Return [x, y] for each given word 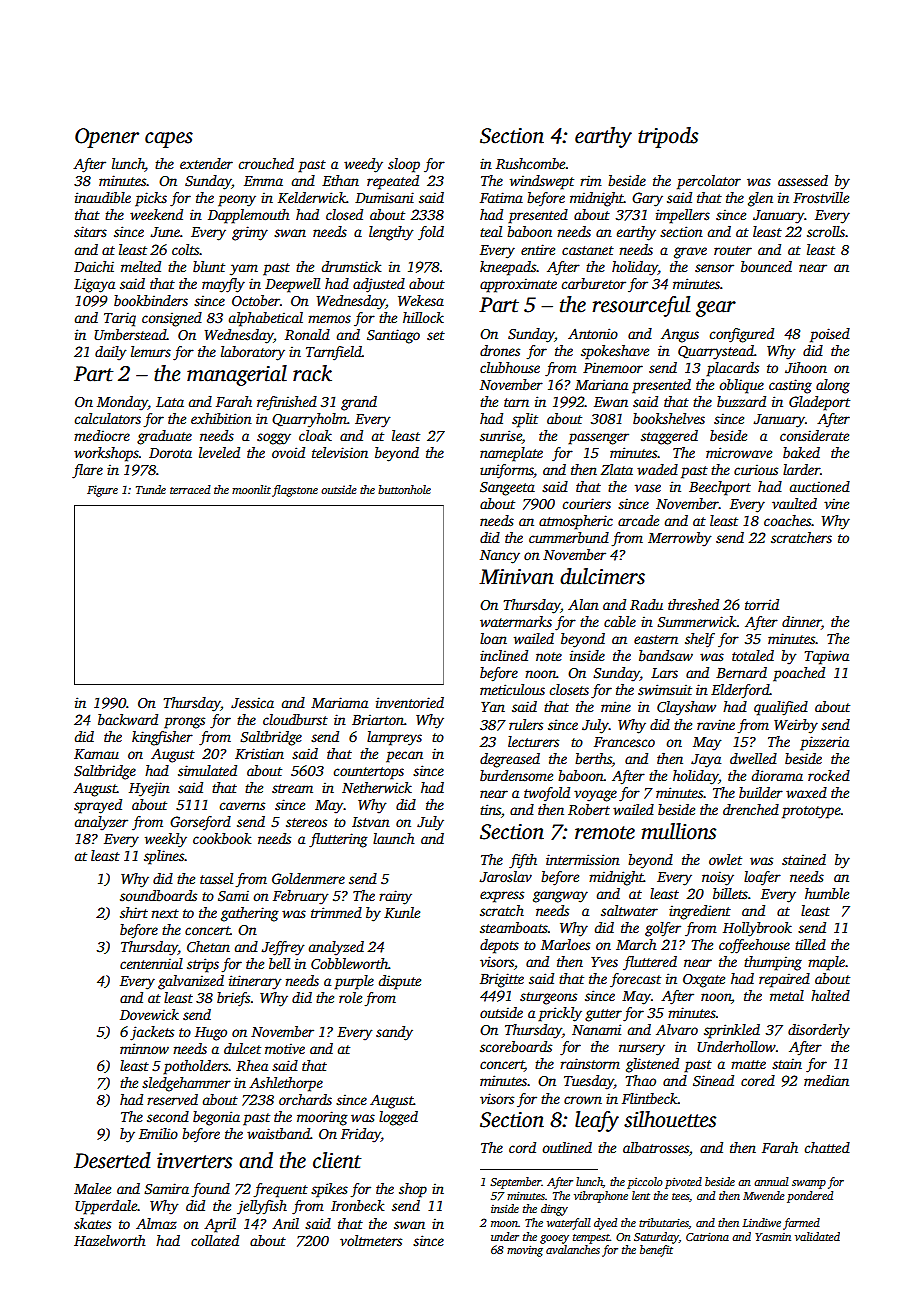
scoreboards [516, 1046]
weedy [363, 165]
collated [215, 1240]
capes [169, 140]
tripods [668, 137]
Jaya [706, 761]
